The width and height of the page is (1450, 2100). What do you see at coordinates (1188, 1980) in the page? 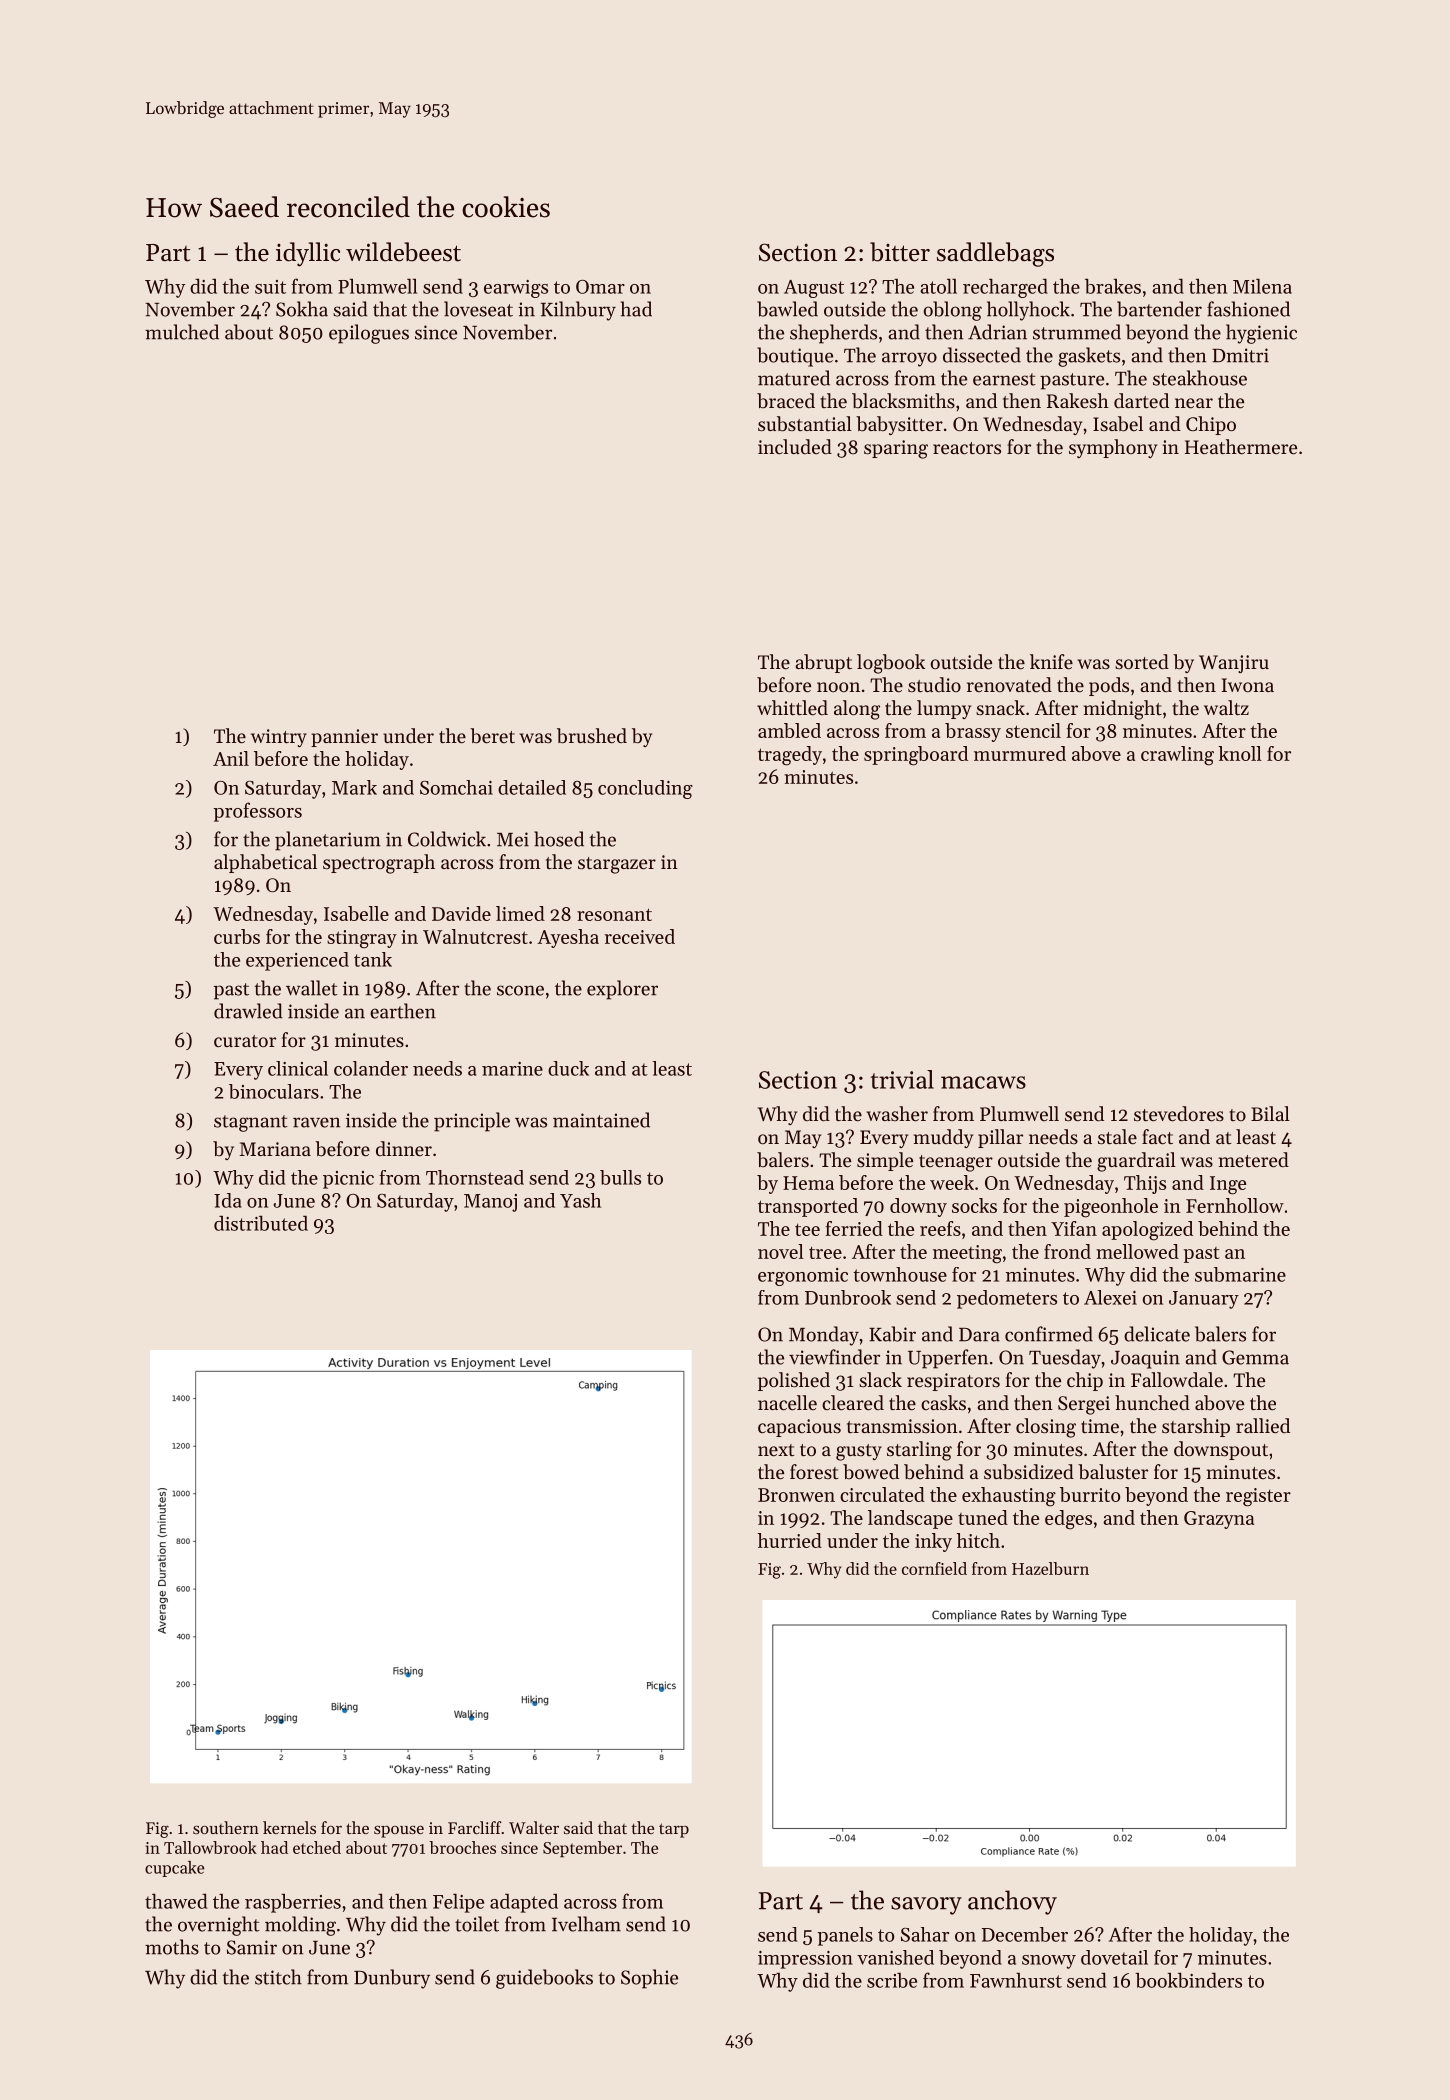
I see `bookbinders` at bounding box center [1188, 1980].
